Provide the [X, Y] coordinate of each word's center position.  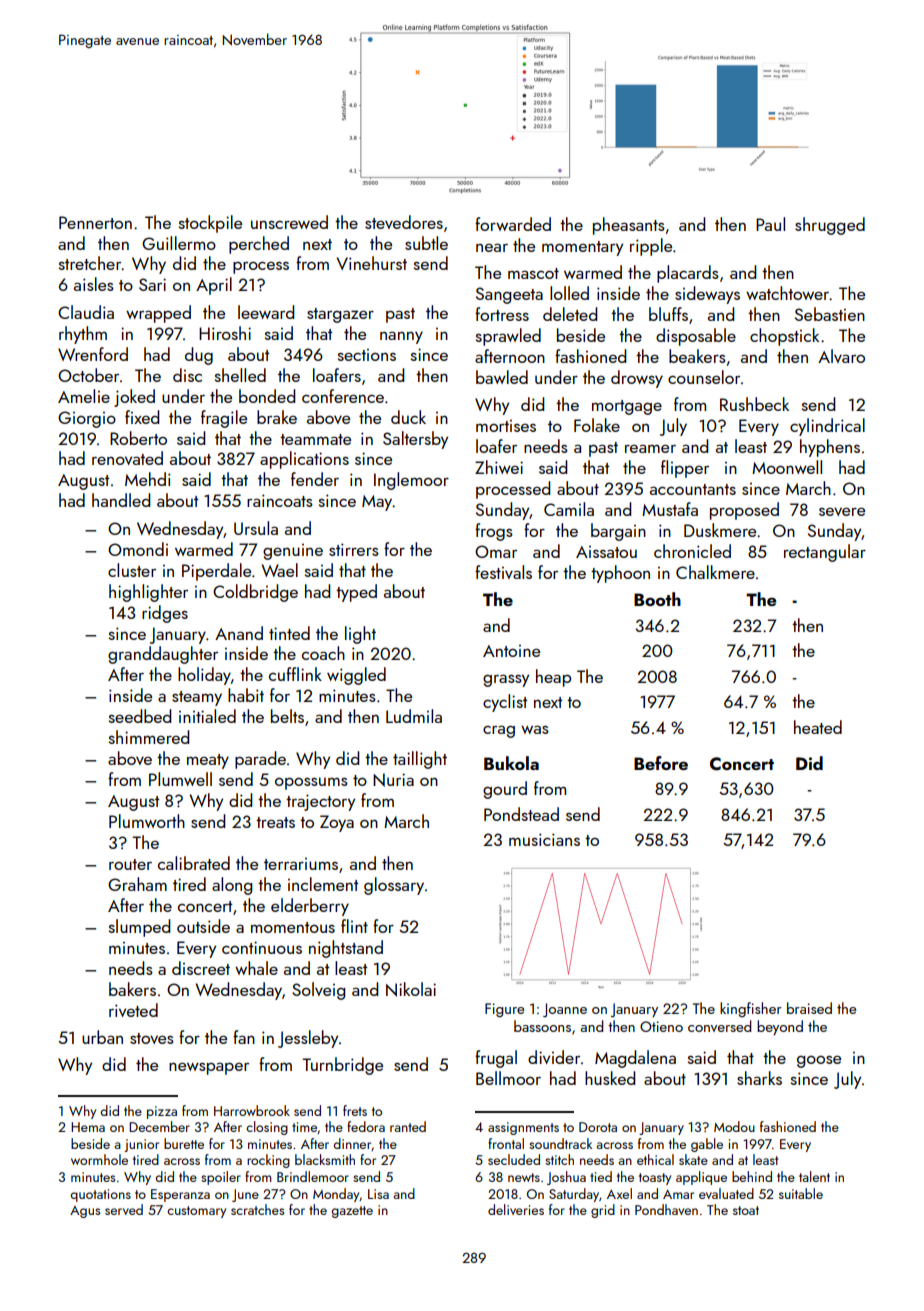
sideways [707, 295]
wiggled [356, 676]
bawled [502, 377]
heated [818, 727]
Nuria [393, 780]
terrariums [301, 864]
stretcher [90, 263]
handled [121, 500]
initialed [207, 716]
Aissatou [606, 552]
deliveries [516, 1209]
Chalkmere [715, 572]
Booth [657, 599]
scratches [257, 1209]
